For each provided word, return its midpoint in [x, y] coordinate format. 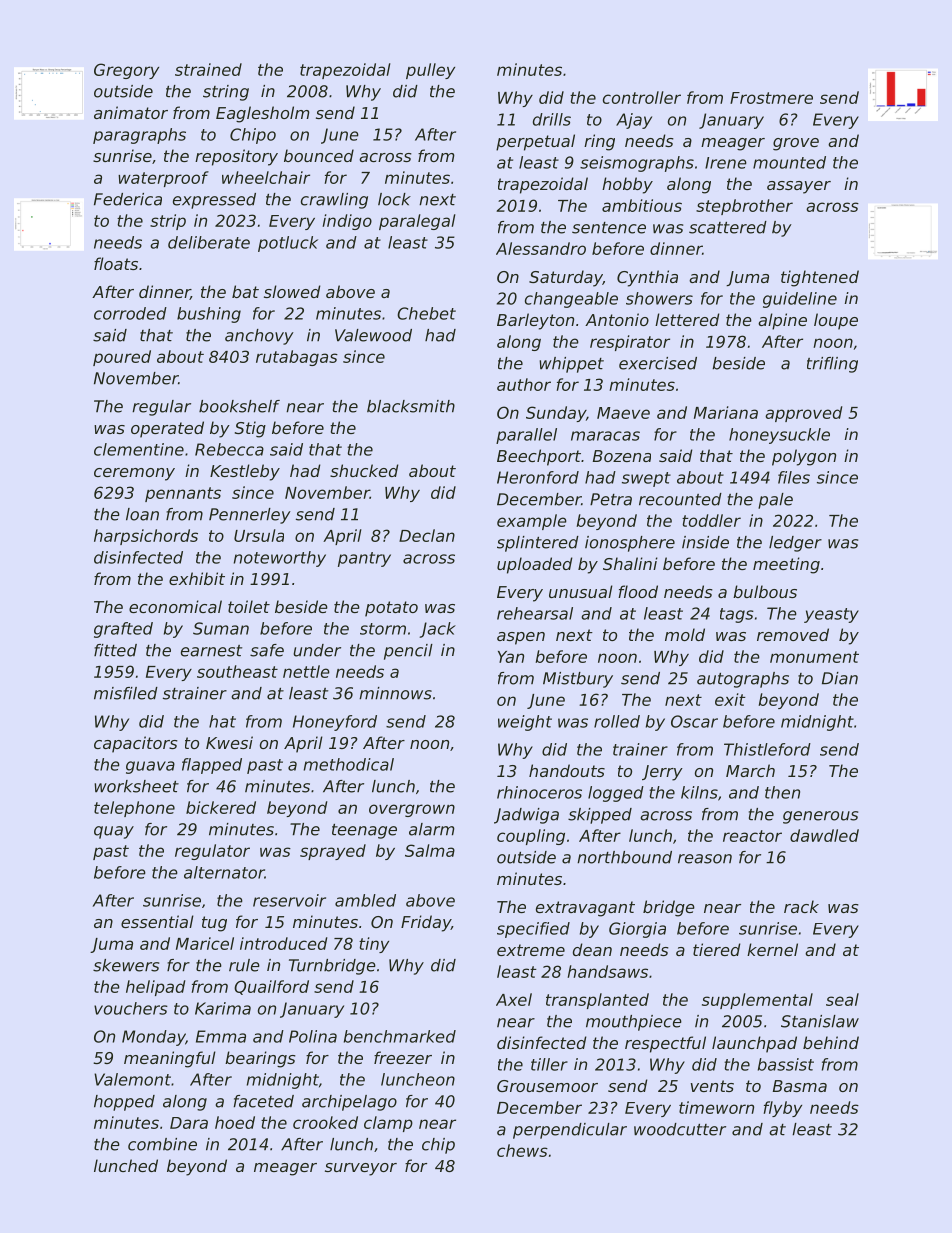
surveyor [361, 1169]
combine [162, 1144]
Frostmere [771, 98]
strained [208, 69]
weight [525, 723]
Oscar [694, 721]
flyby [783, 1109]
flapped [212, 766]
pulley [430, 71]
